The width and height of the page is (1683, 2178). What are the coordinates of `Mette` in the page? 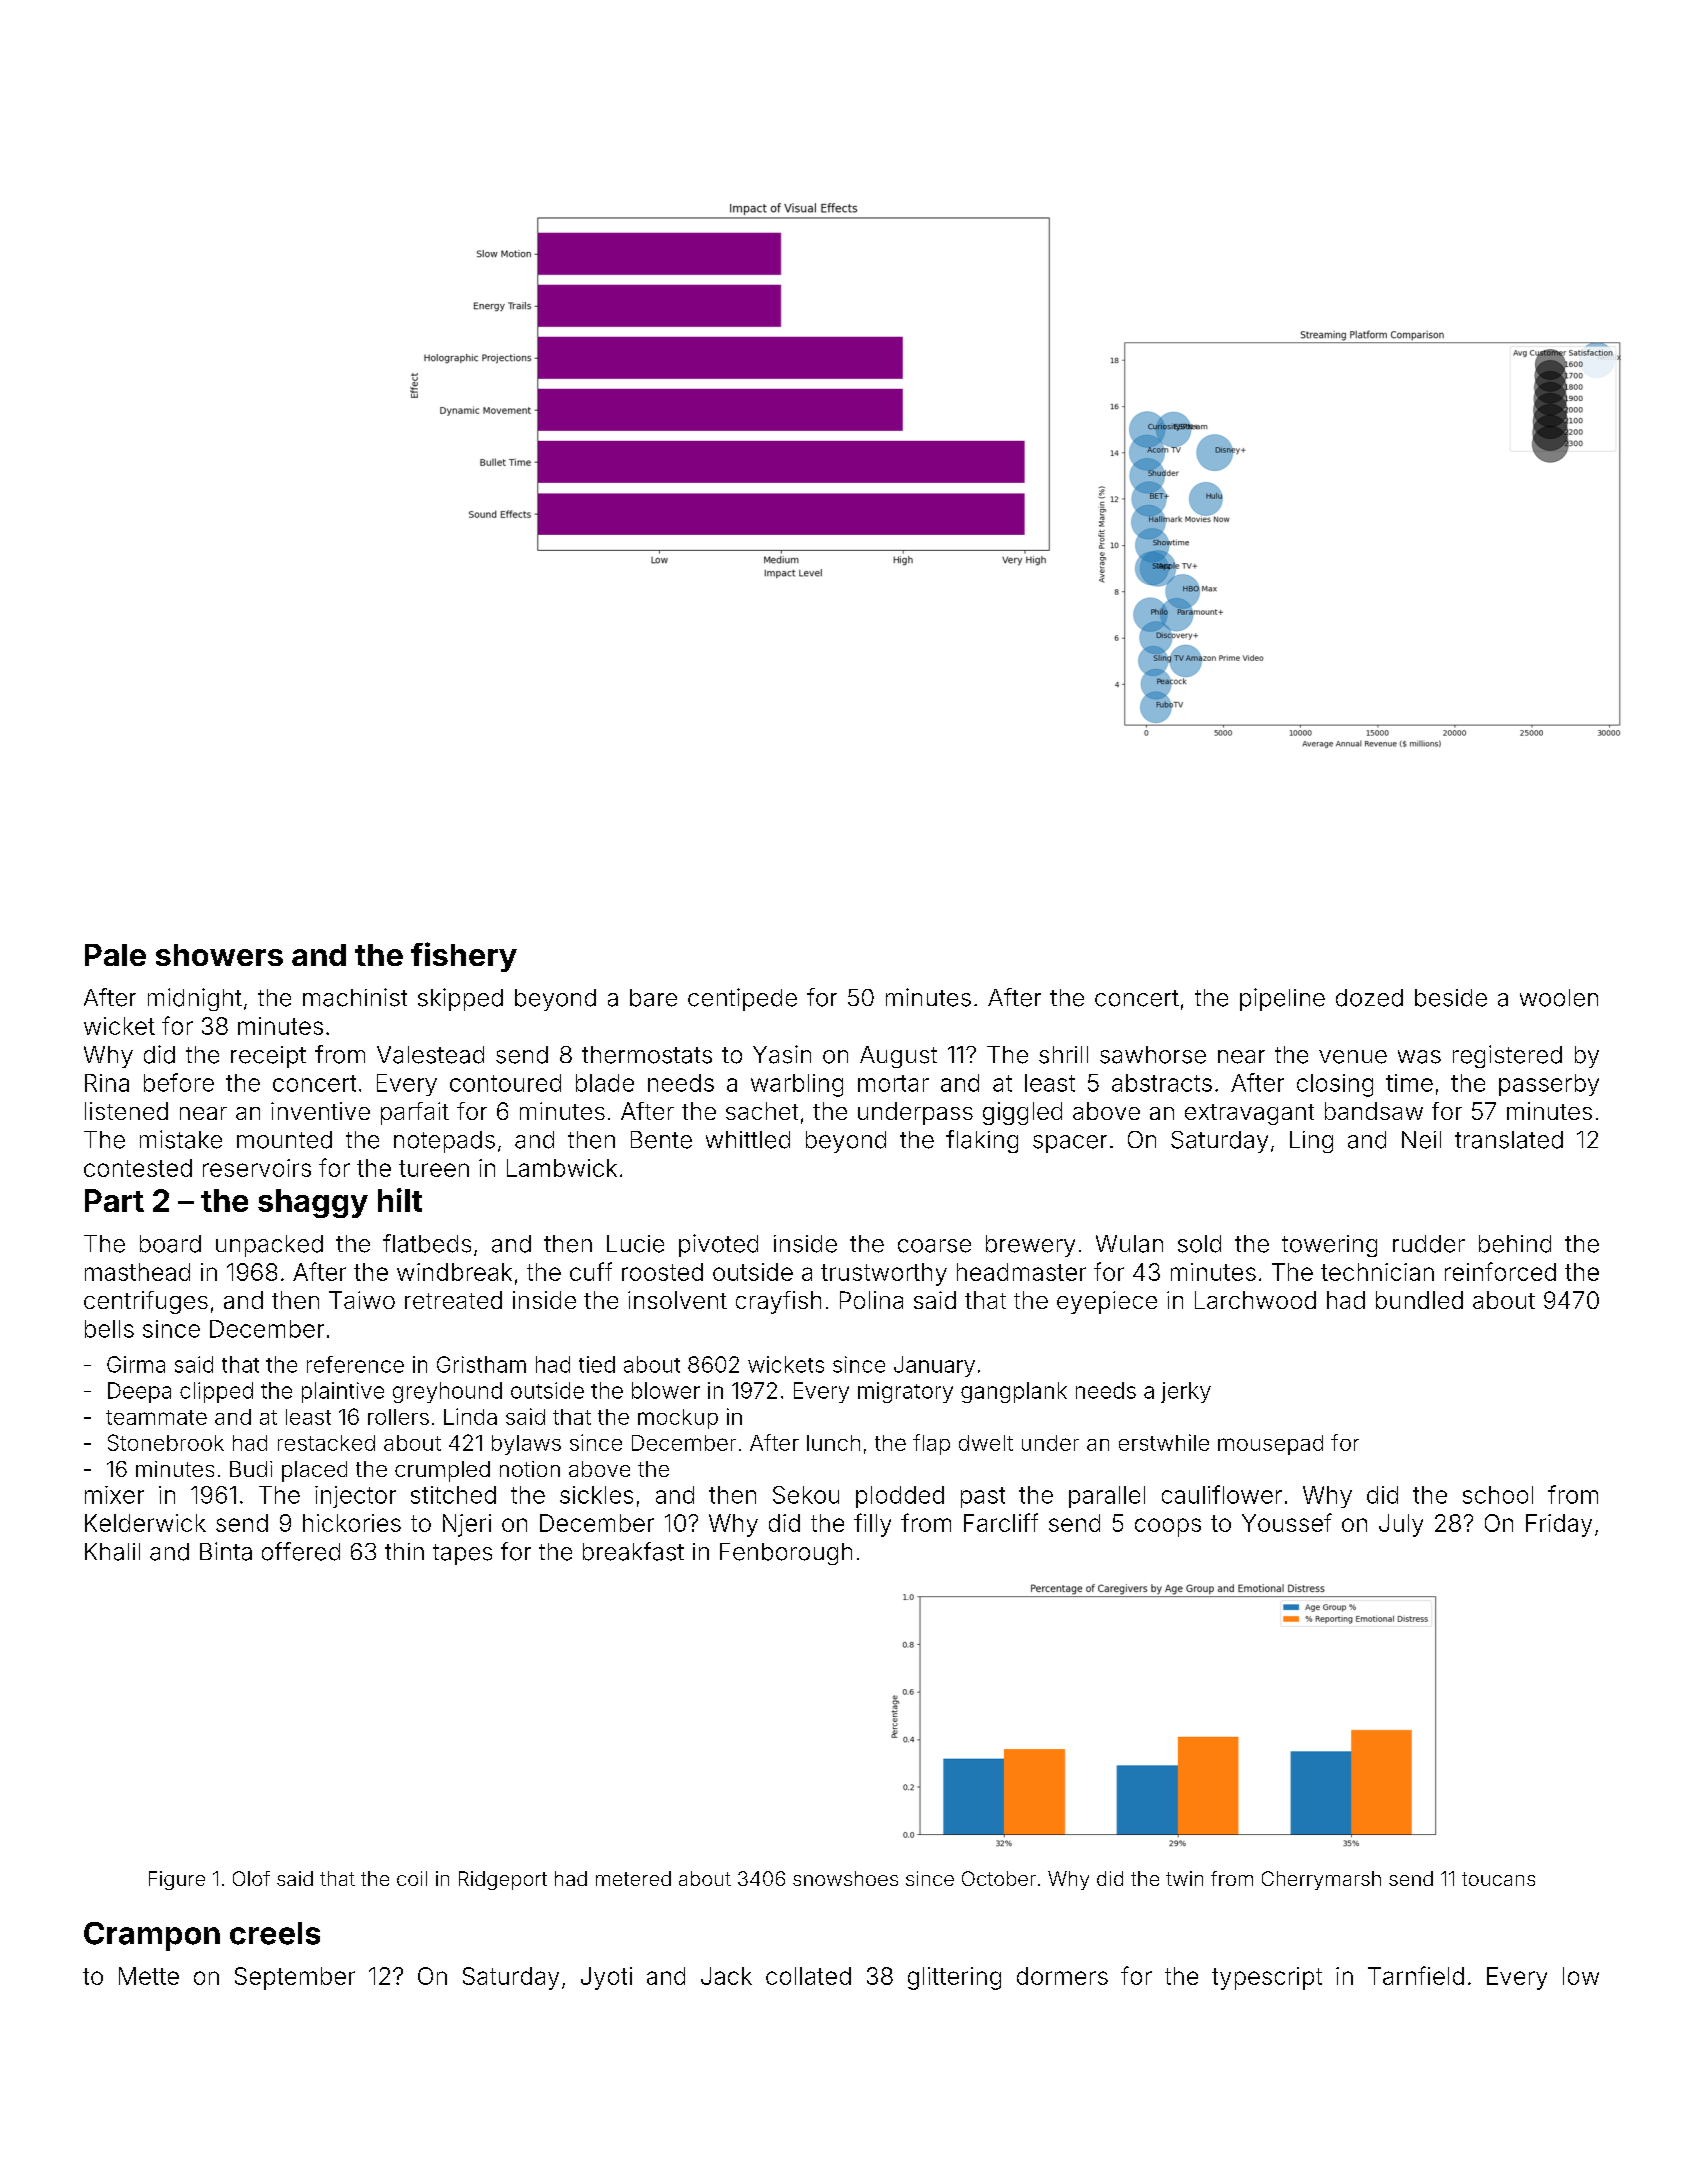 It's located at (149, 1976).
